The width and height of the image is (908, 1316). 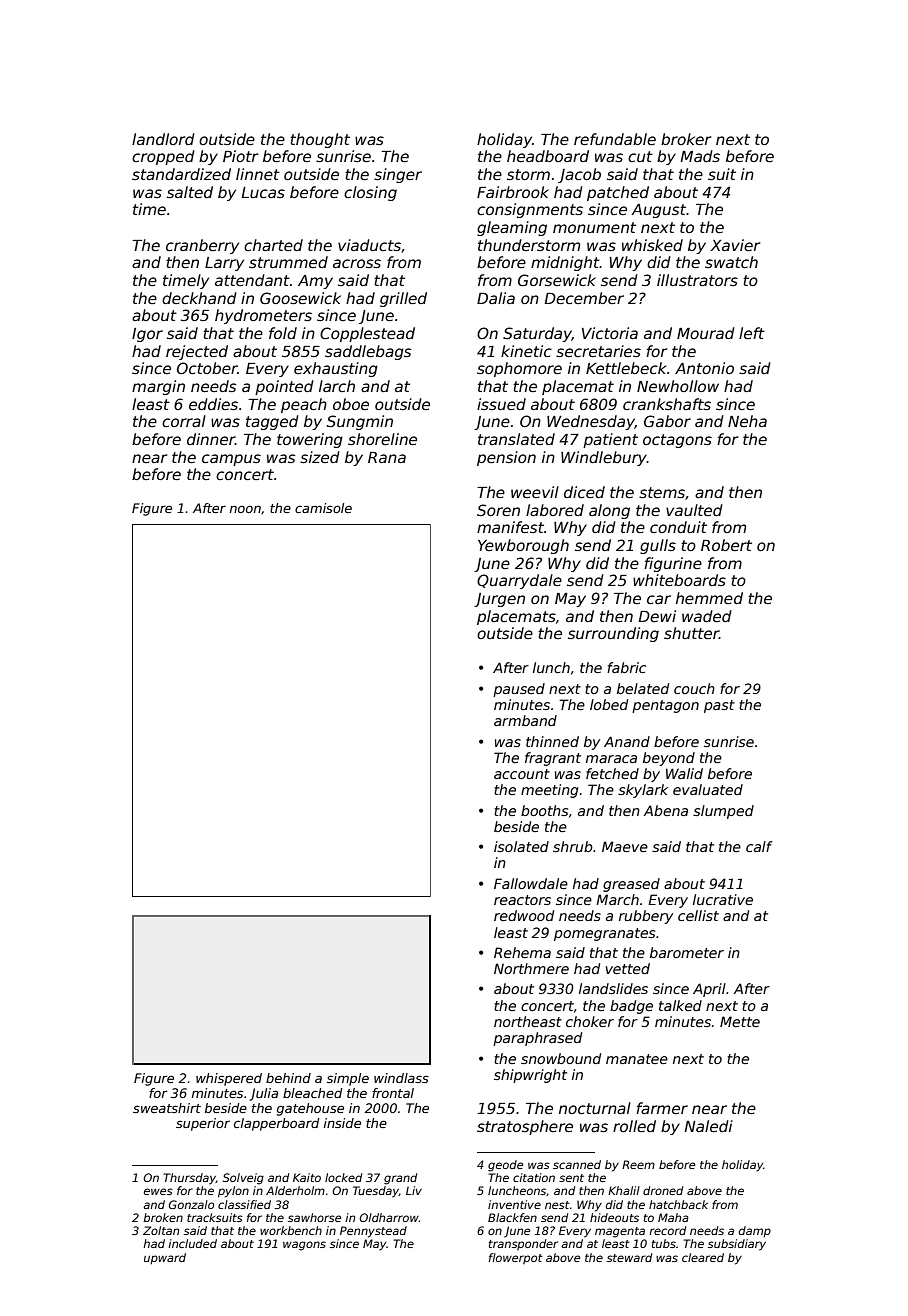 What do you see at coordinates (726, 545) in the image?
I see `Robert` at bounding box center [726, 545].
